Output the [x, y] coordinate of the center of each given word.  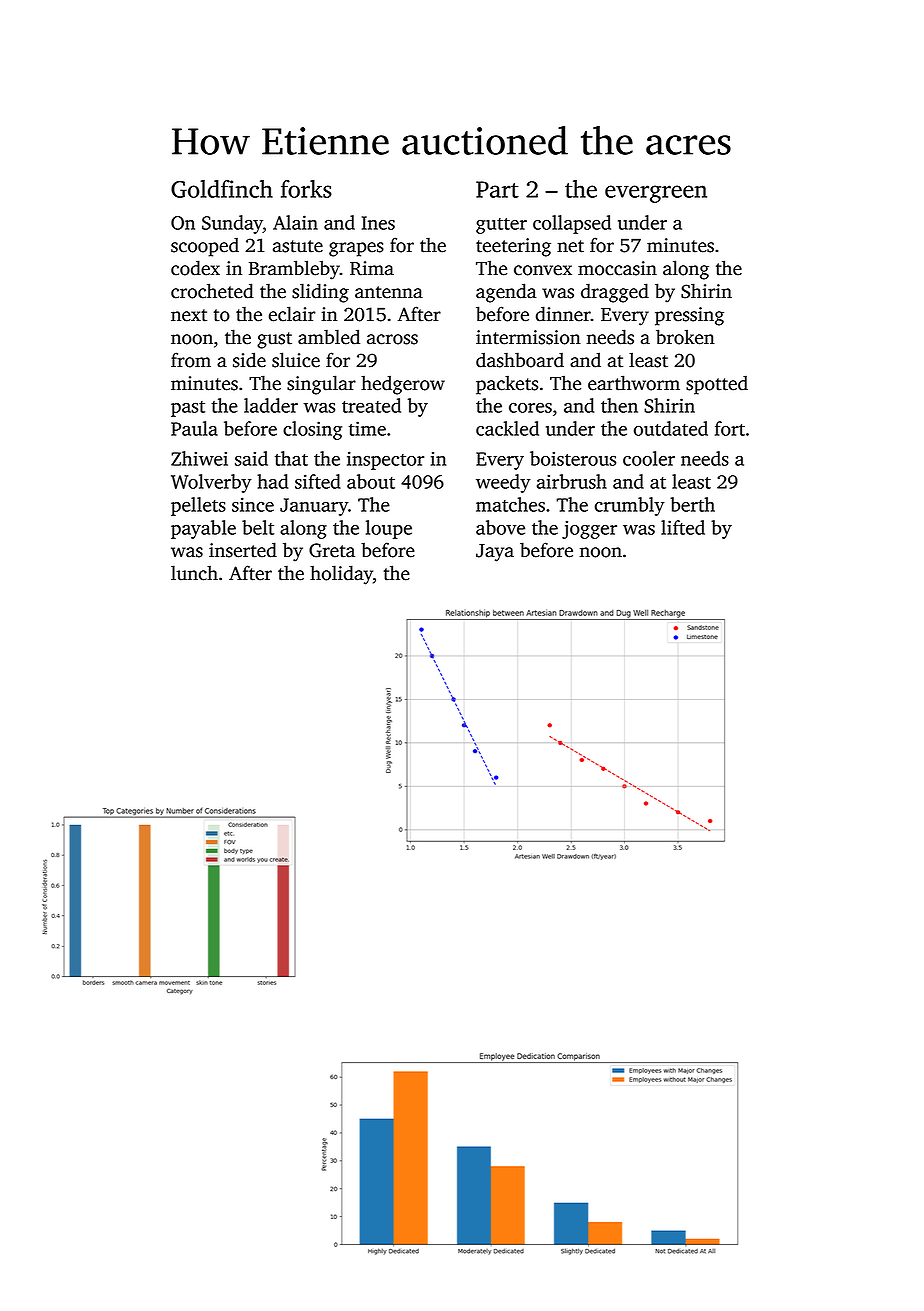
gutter [501, 226]
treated [371, 405]
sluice [296, 360]
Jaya [495, 553]
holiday [341, 575]
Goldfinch [222, 189]
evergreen [656, 194]
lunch [194, 573]
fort [730, 428]
